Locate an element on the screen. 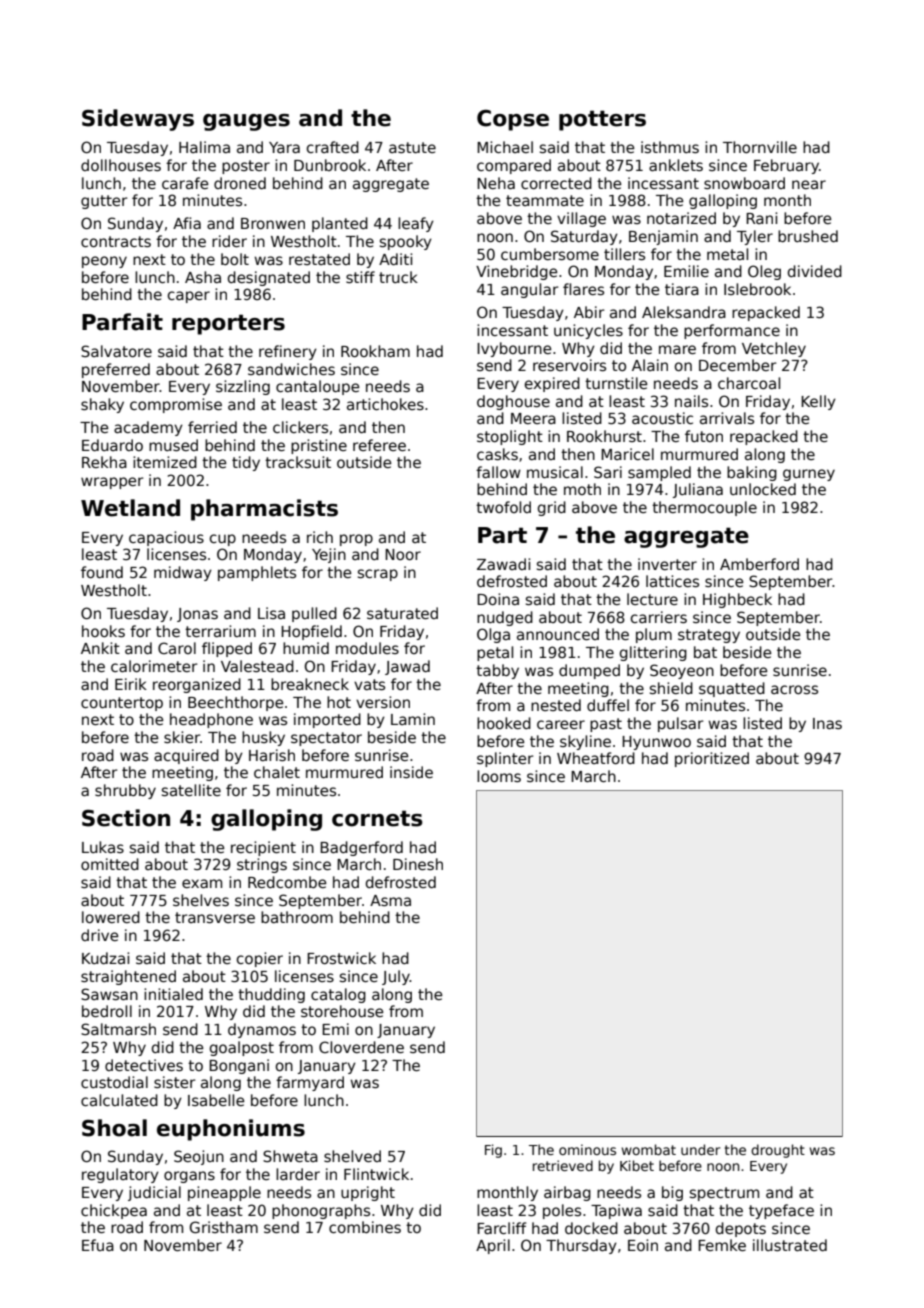  isthmus is located at coordinates (670, 147).
